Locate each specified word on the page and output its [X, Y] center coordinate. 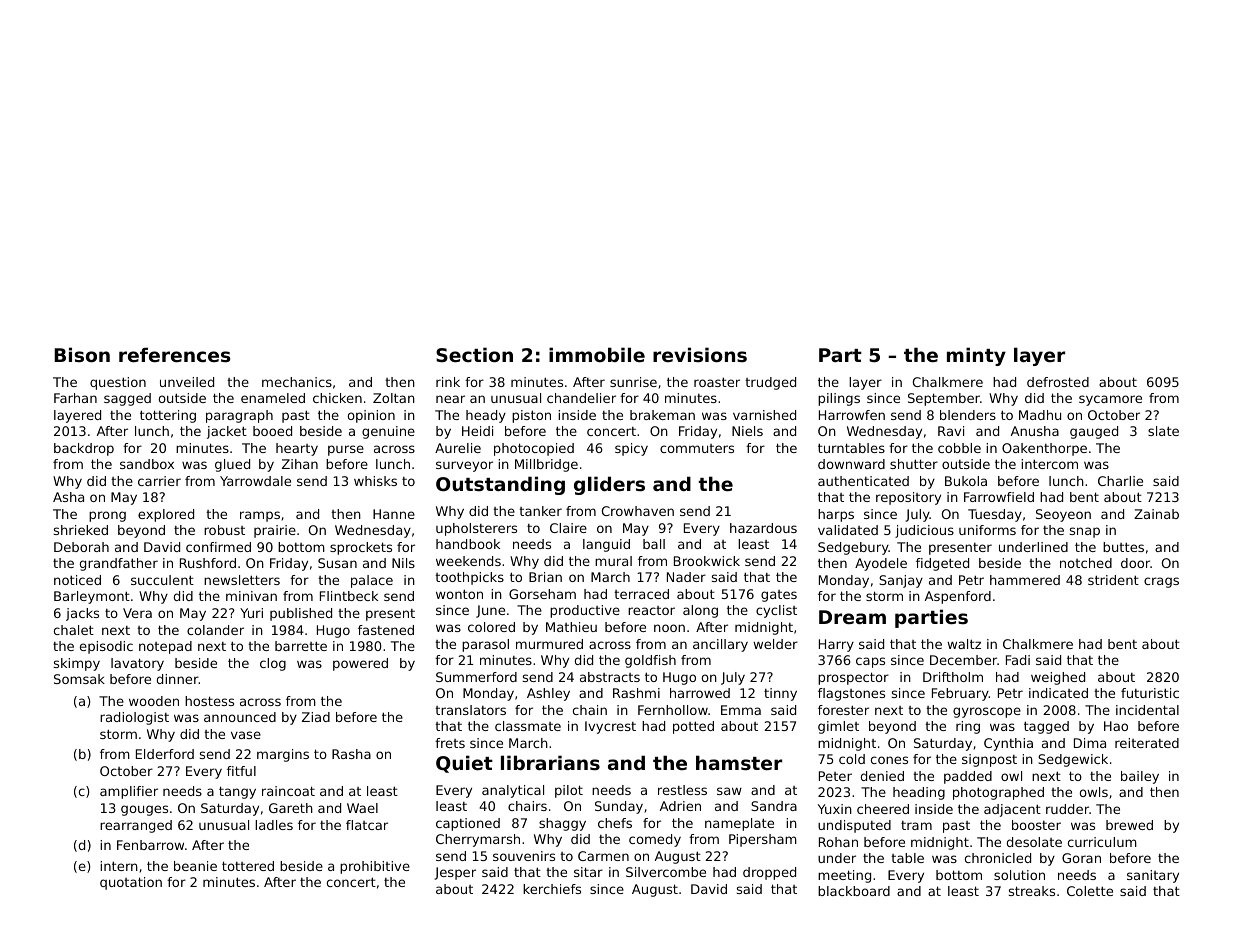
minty [976, 356]
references [174, 355]
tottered [248, 866]
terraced [641, 594]
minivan [251, 596]
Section [474, 354]
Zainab [1156, 514]
